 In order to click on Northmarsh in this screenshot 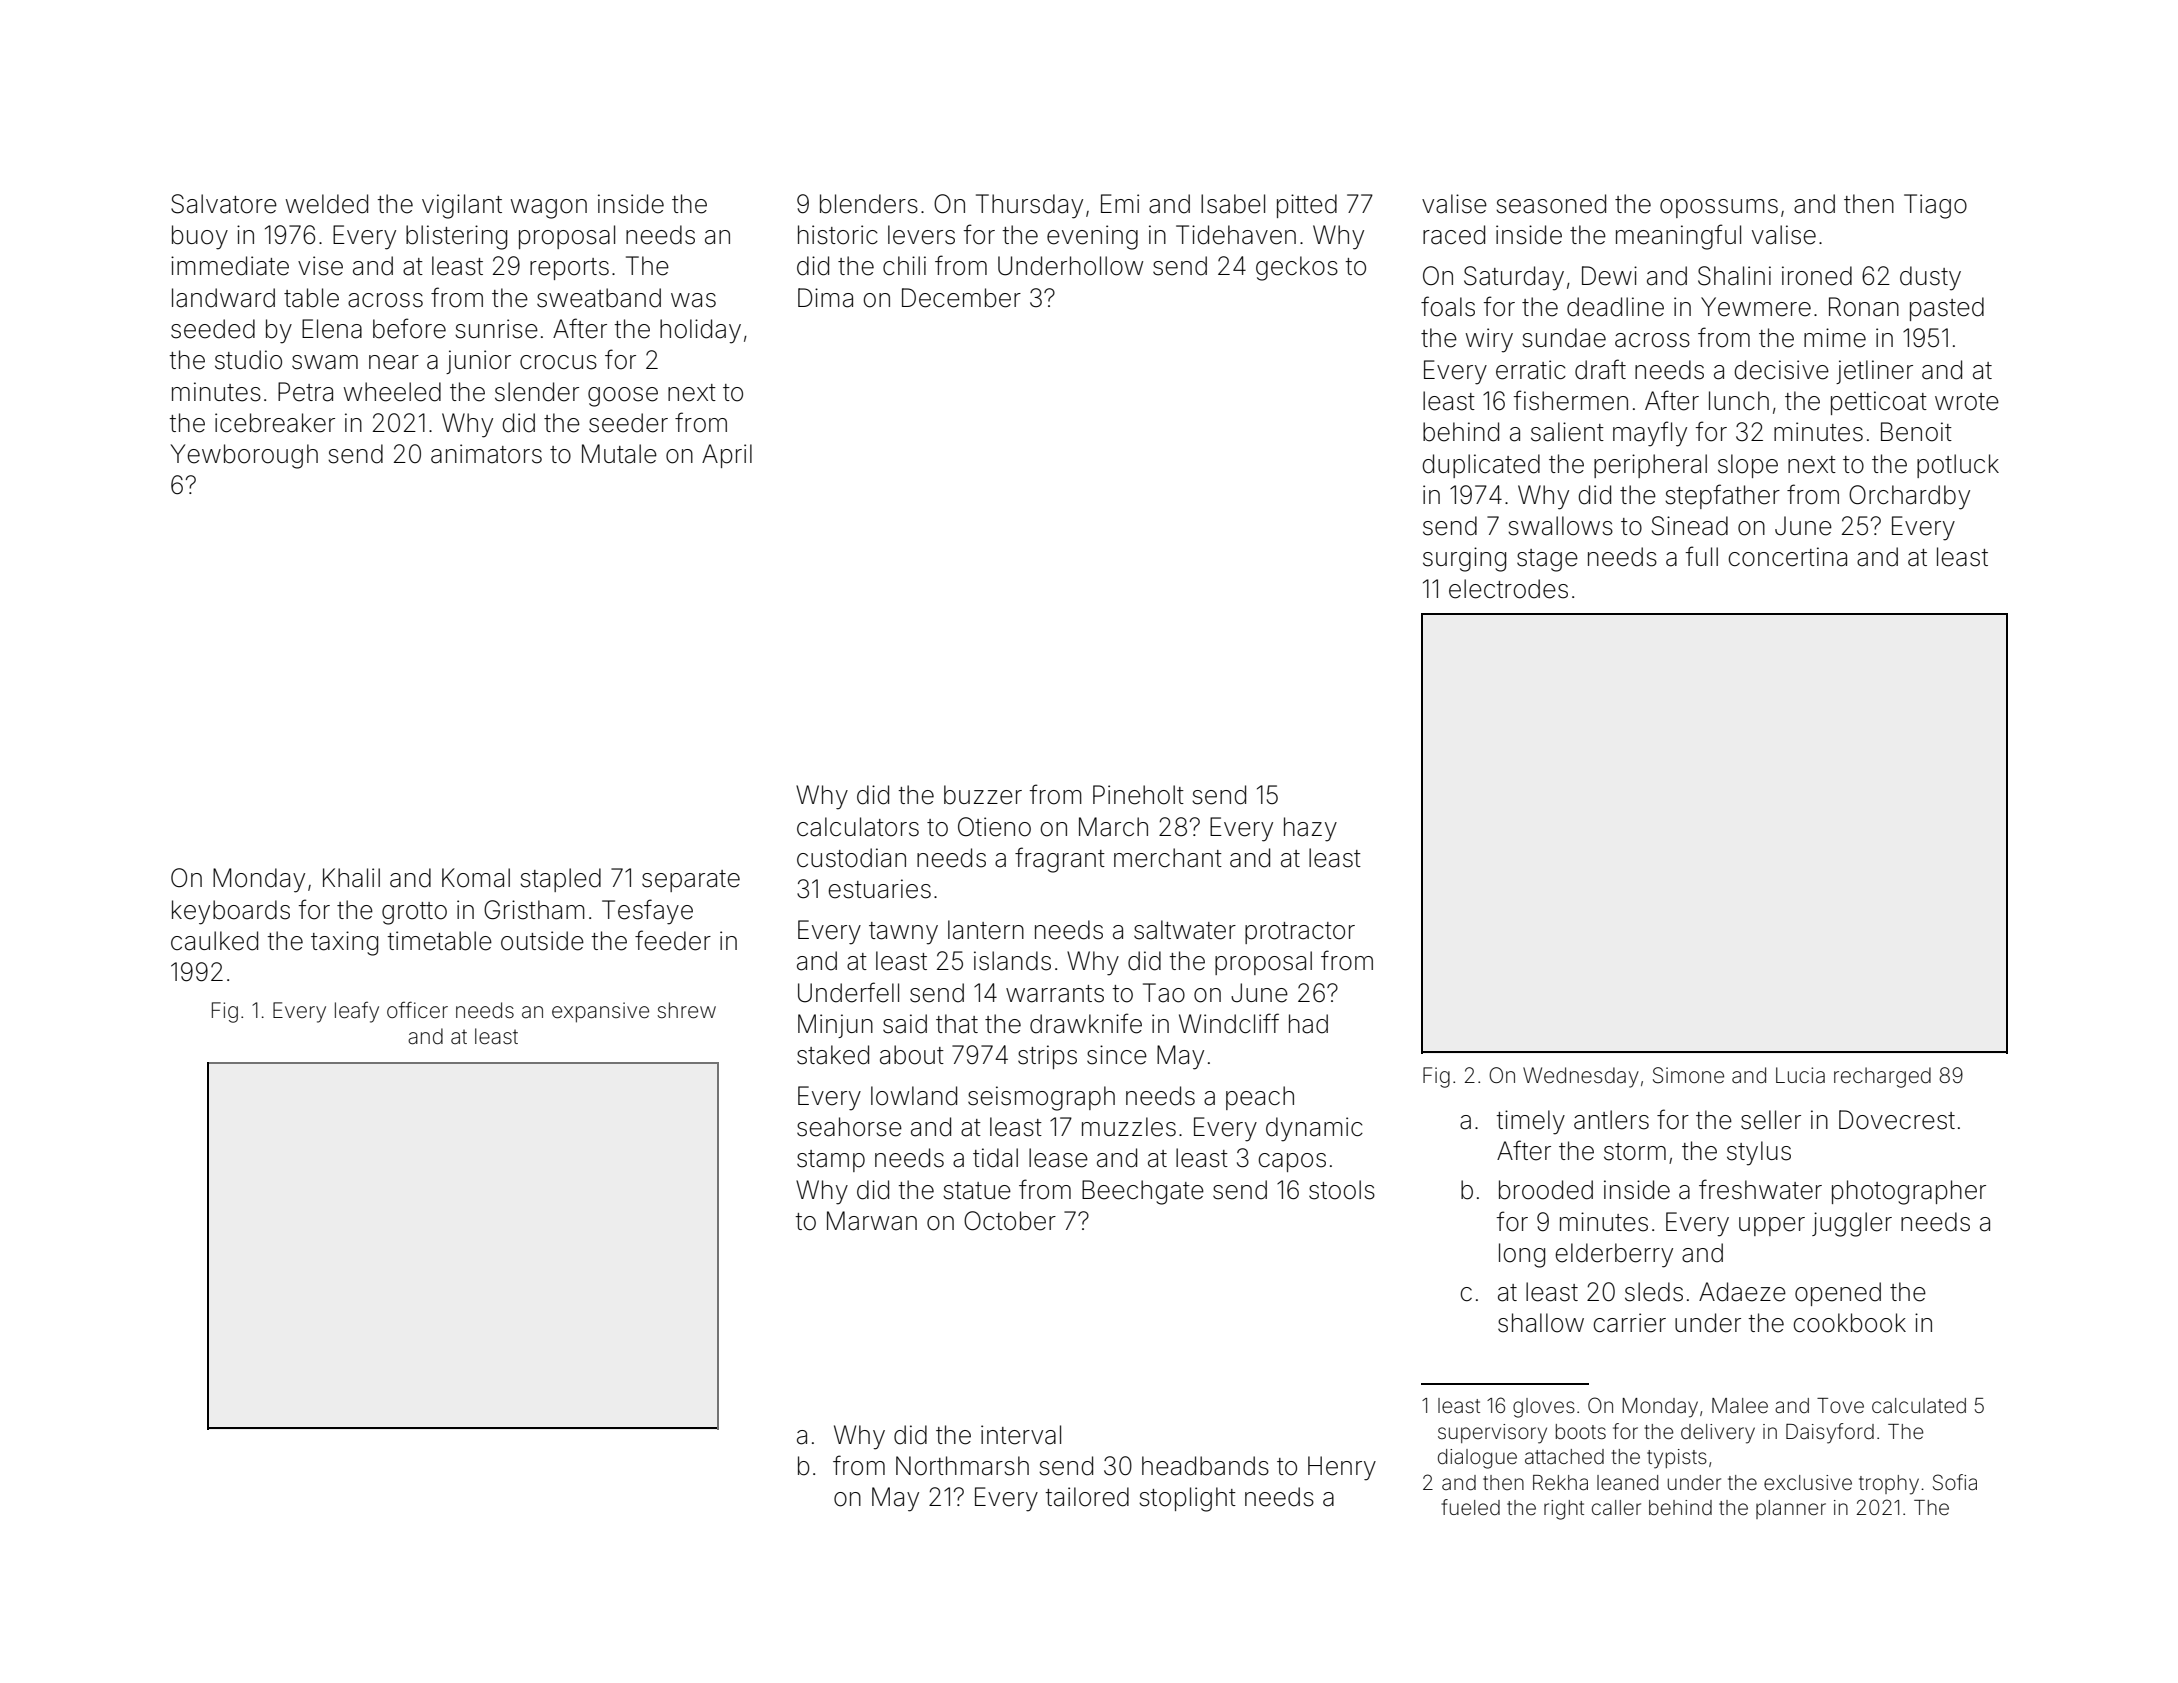, I will do `click(962, 1466)`.
